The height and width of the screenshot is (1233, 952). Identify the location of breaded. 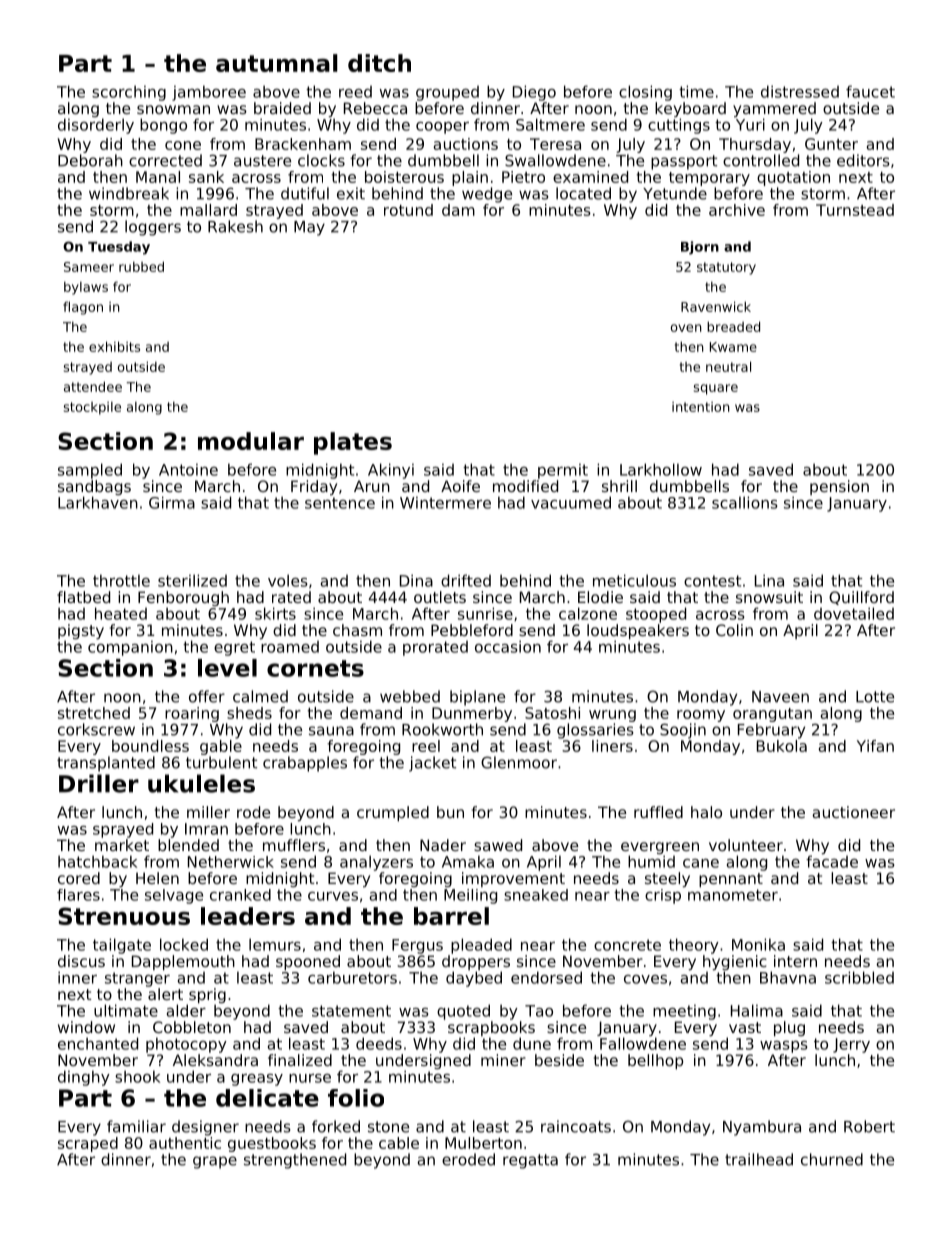
(733, 326).
